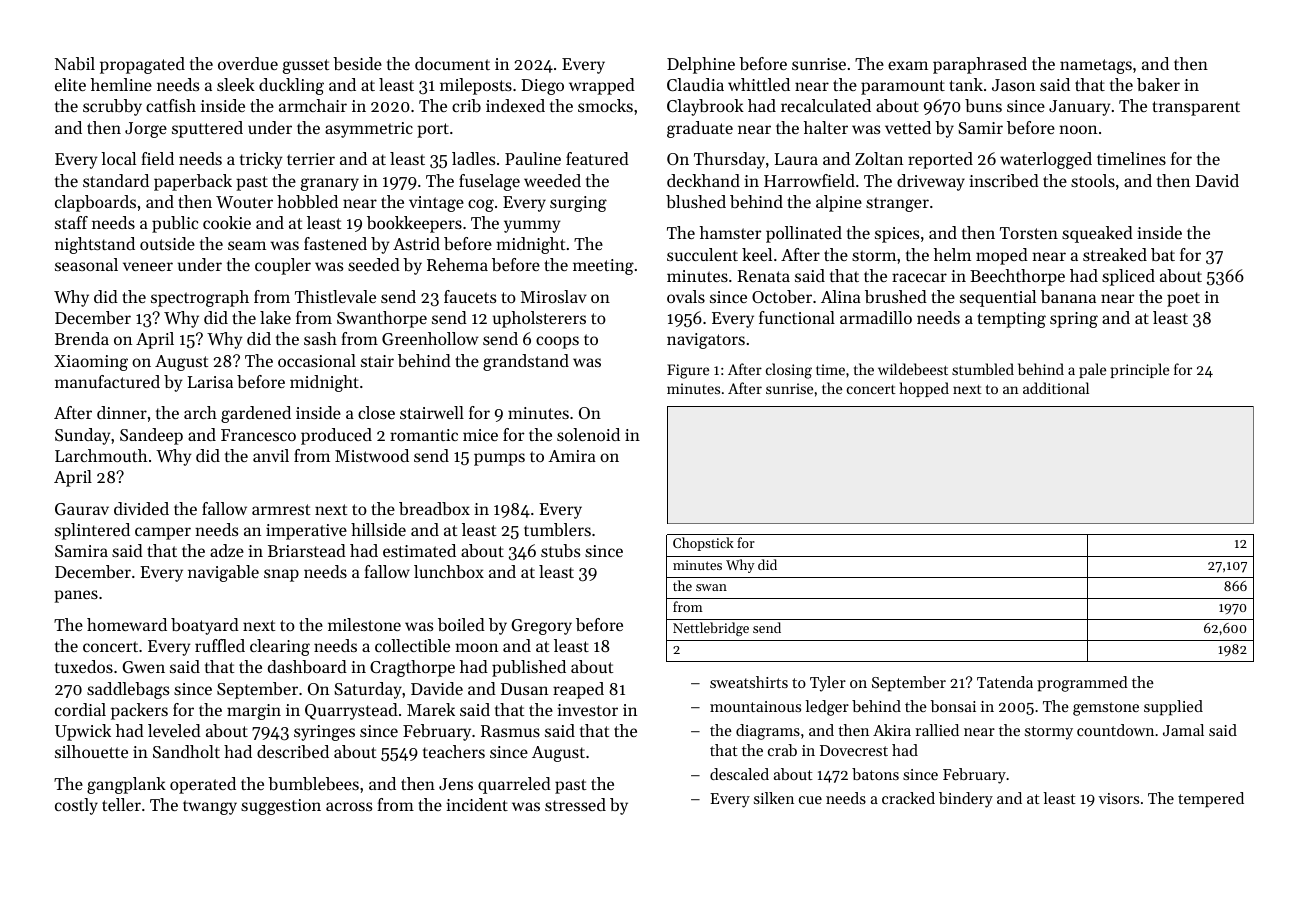 Image resolution: width=1308 pixels, height=924 pixels. Describe the element at coordinates (1068, 296) in the screenshot. I see `banana` at that location.
